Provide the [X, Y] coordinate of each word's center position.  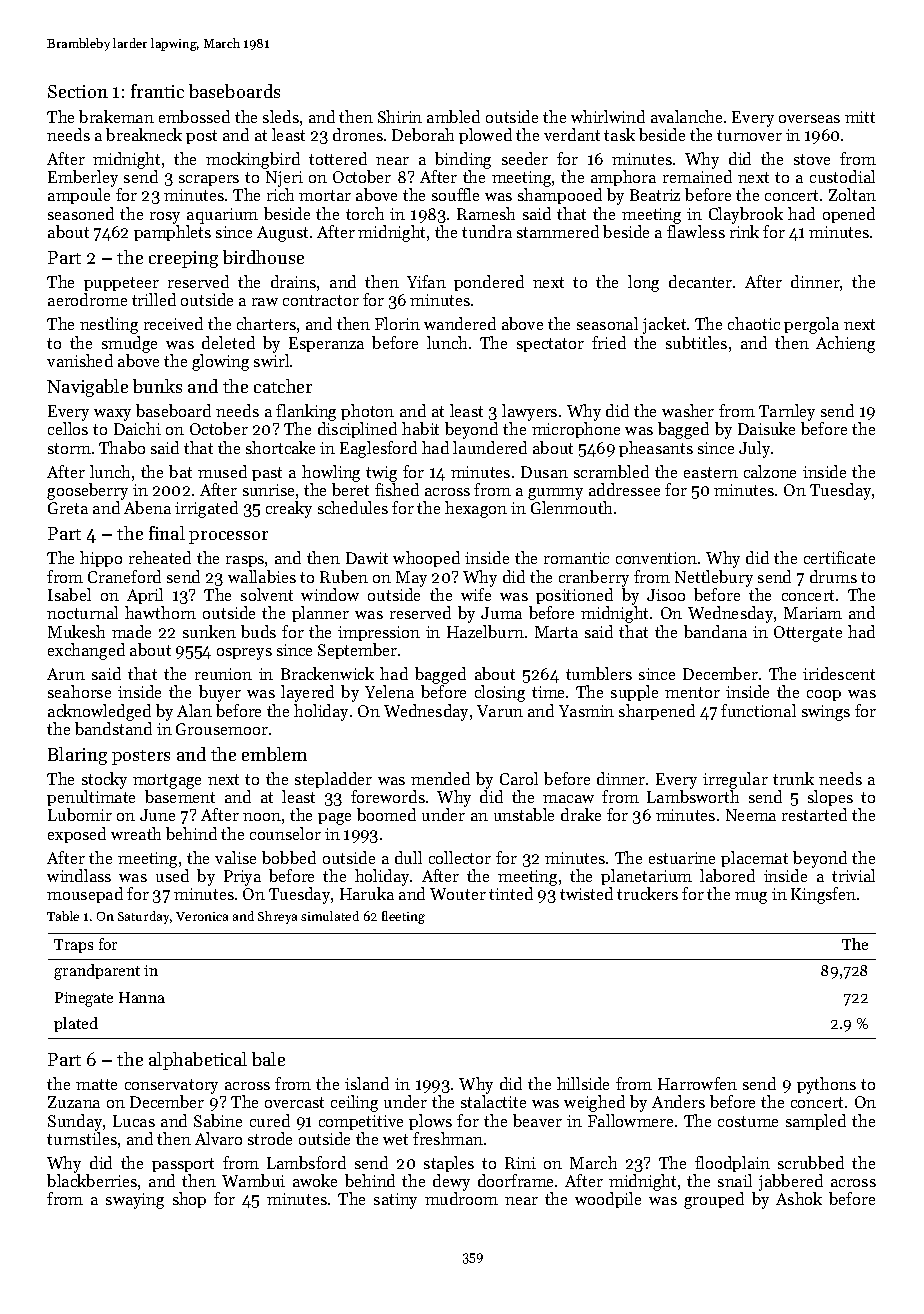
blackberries [92, 1180]
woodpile [608, 1200]
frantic [157, 91]
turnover [749, 135]
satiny [395, 1201]
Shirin [400, 116]
